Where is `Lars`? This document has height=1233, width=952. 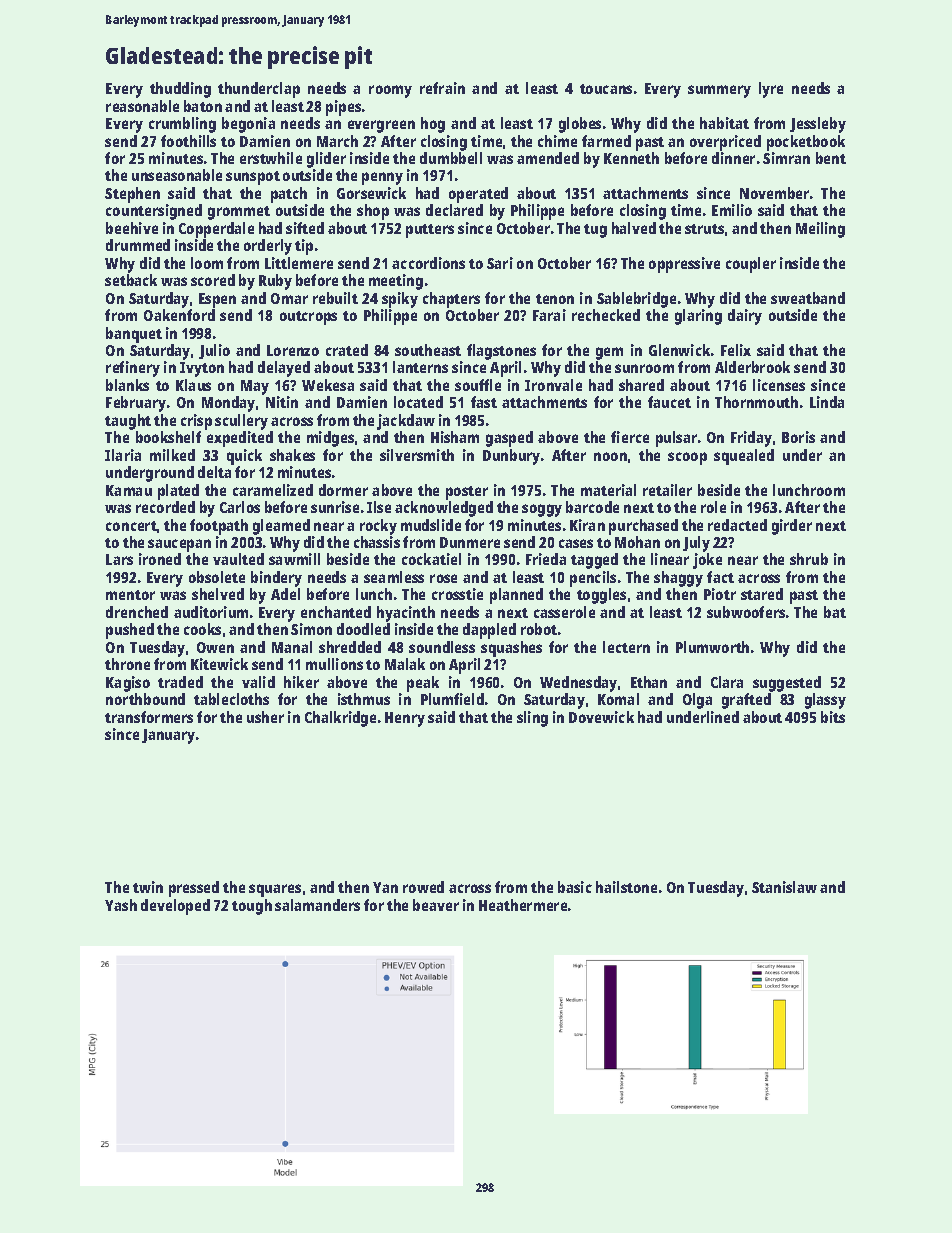
Lars is located at coordinates (119, 559).
